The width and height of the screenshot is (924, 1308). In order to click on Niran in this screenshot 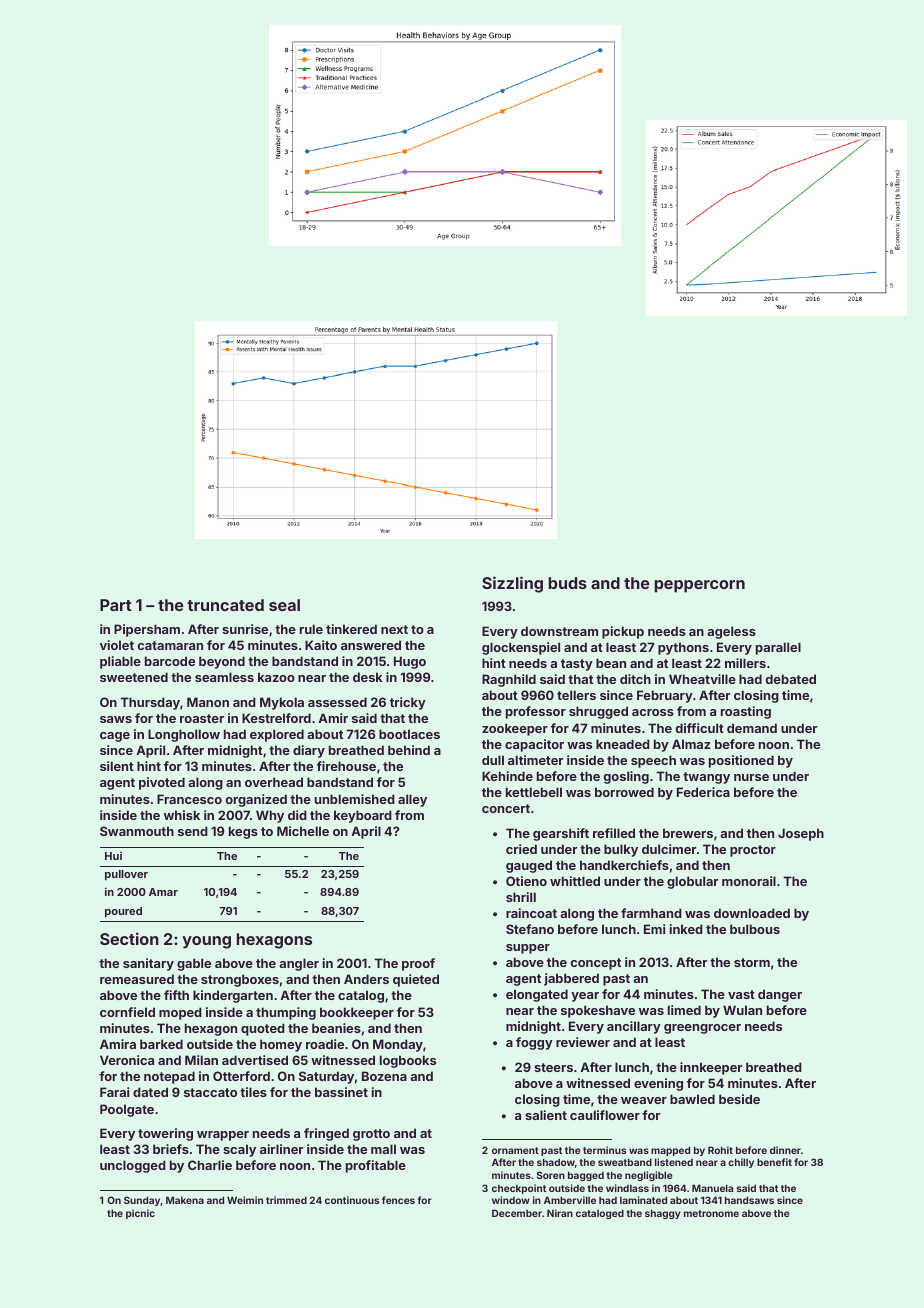, I will do `click(560, 1213)`.
